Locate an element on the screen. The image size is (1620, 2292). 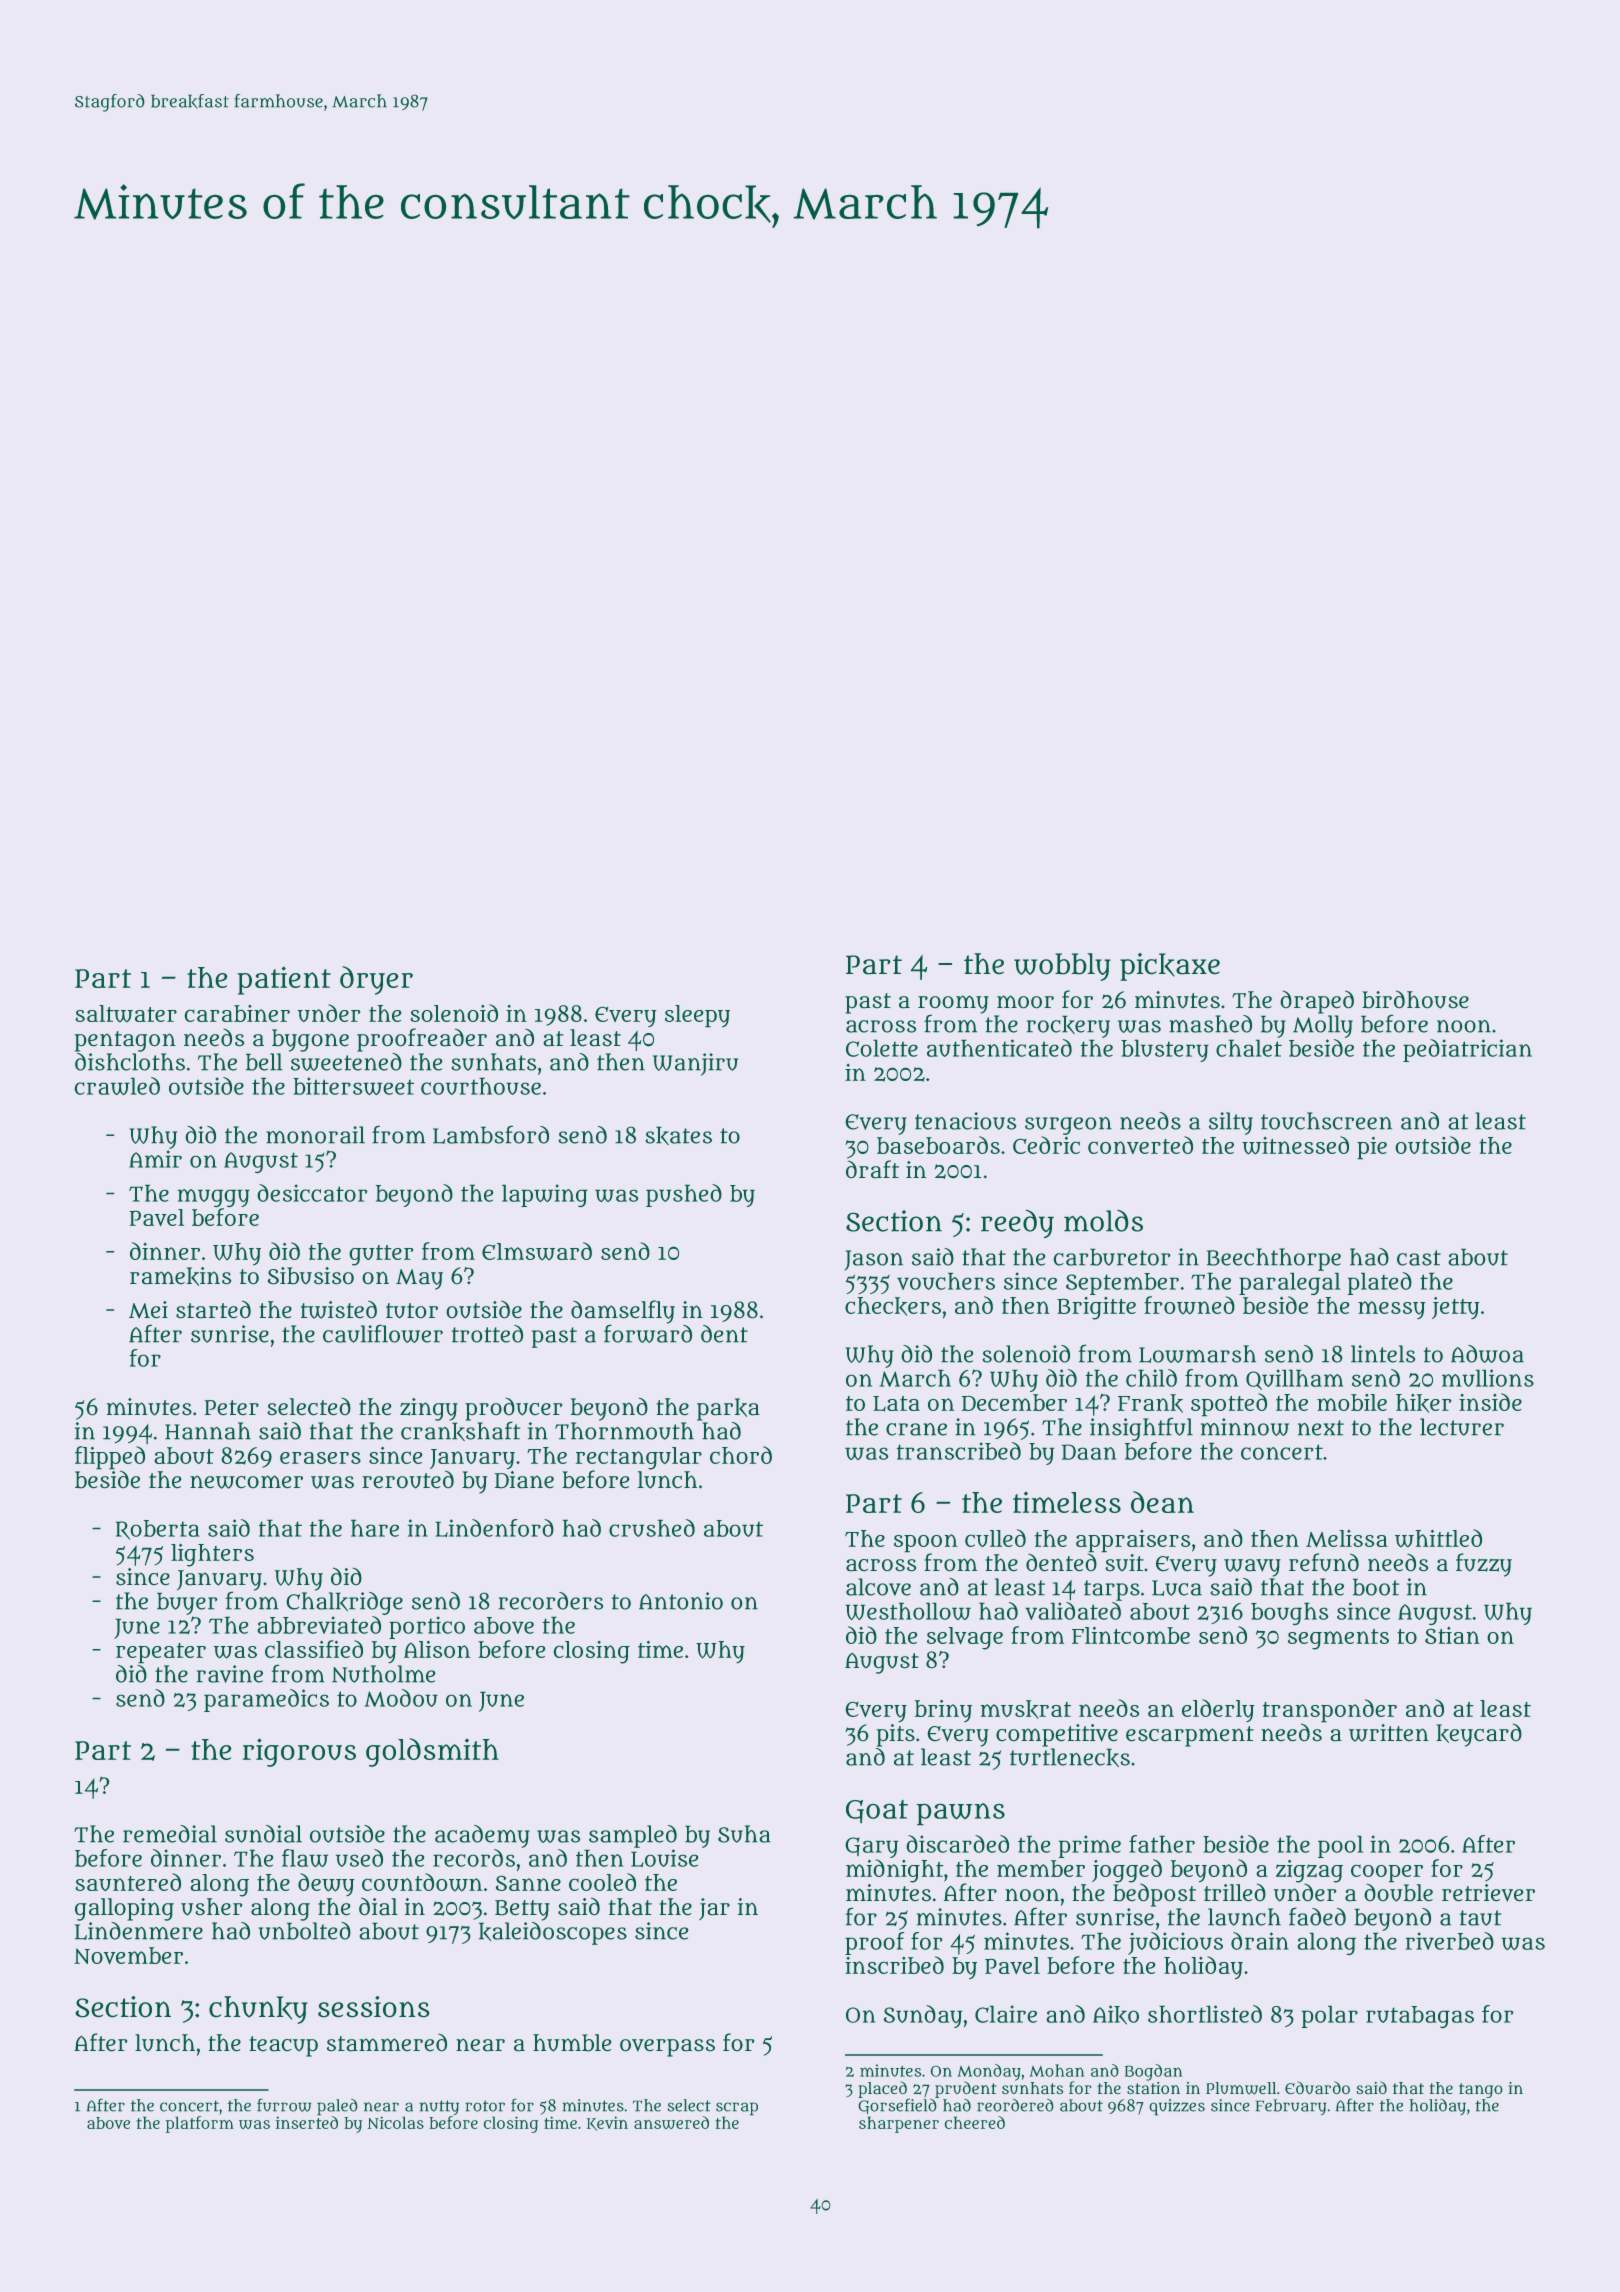
pits is located at coordinates (896, 1735).
